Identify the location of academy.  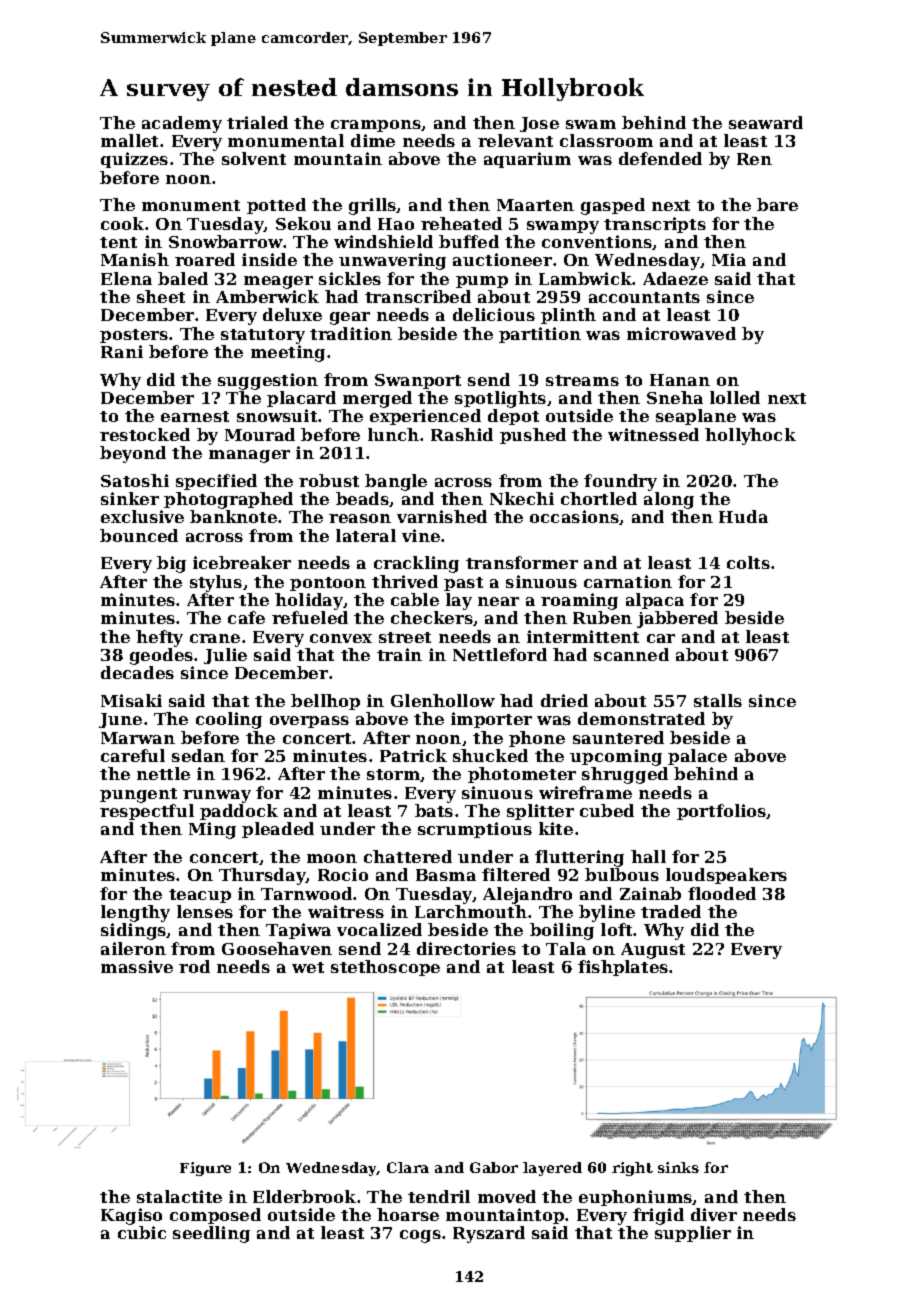
(182, 124).
